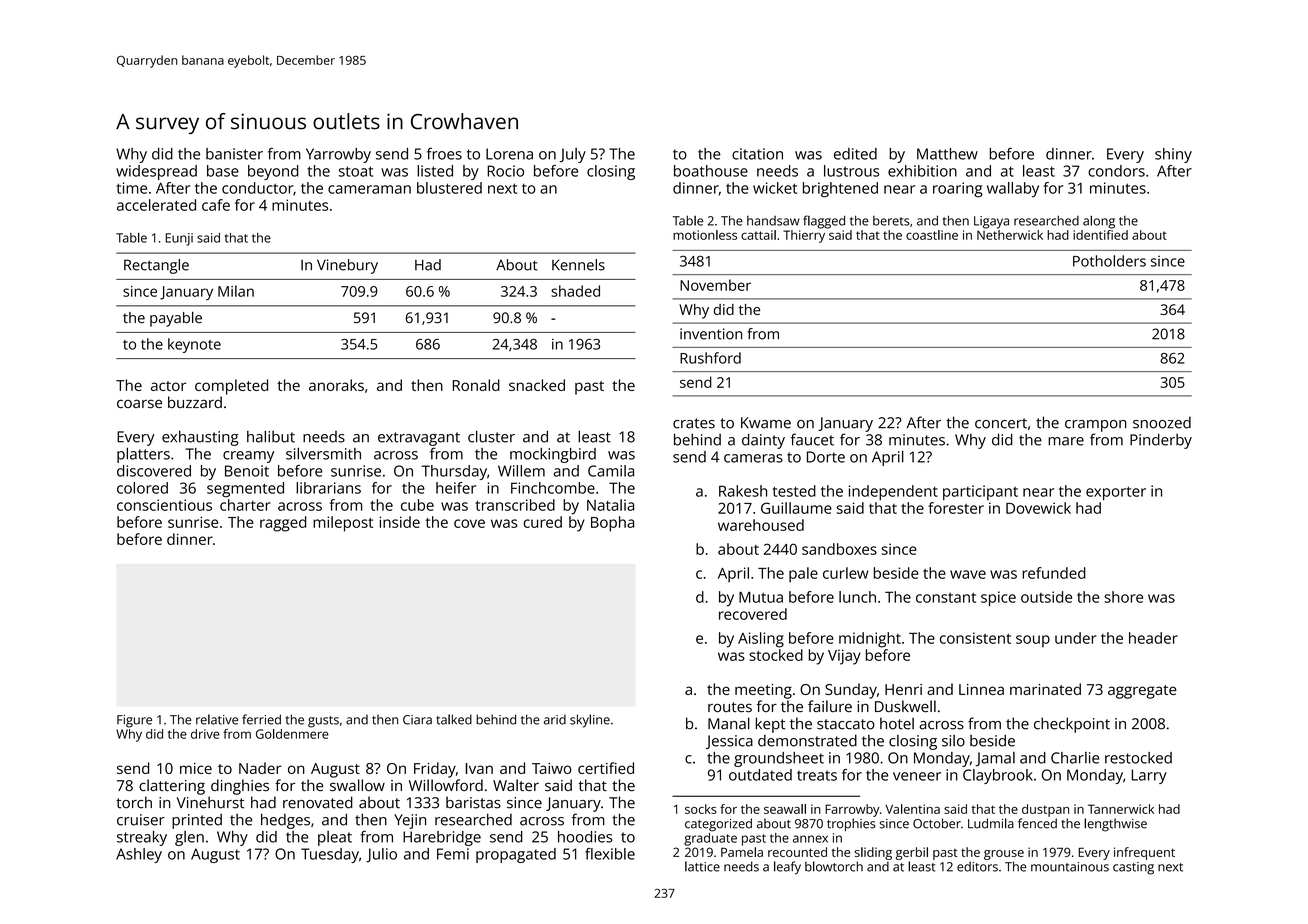  I want to click on Mutua, so click(761, 597).
